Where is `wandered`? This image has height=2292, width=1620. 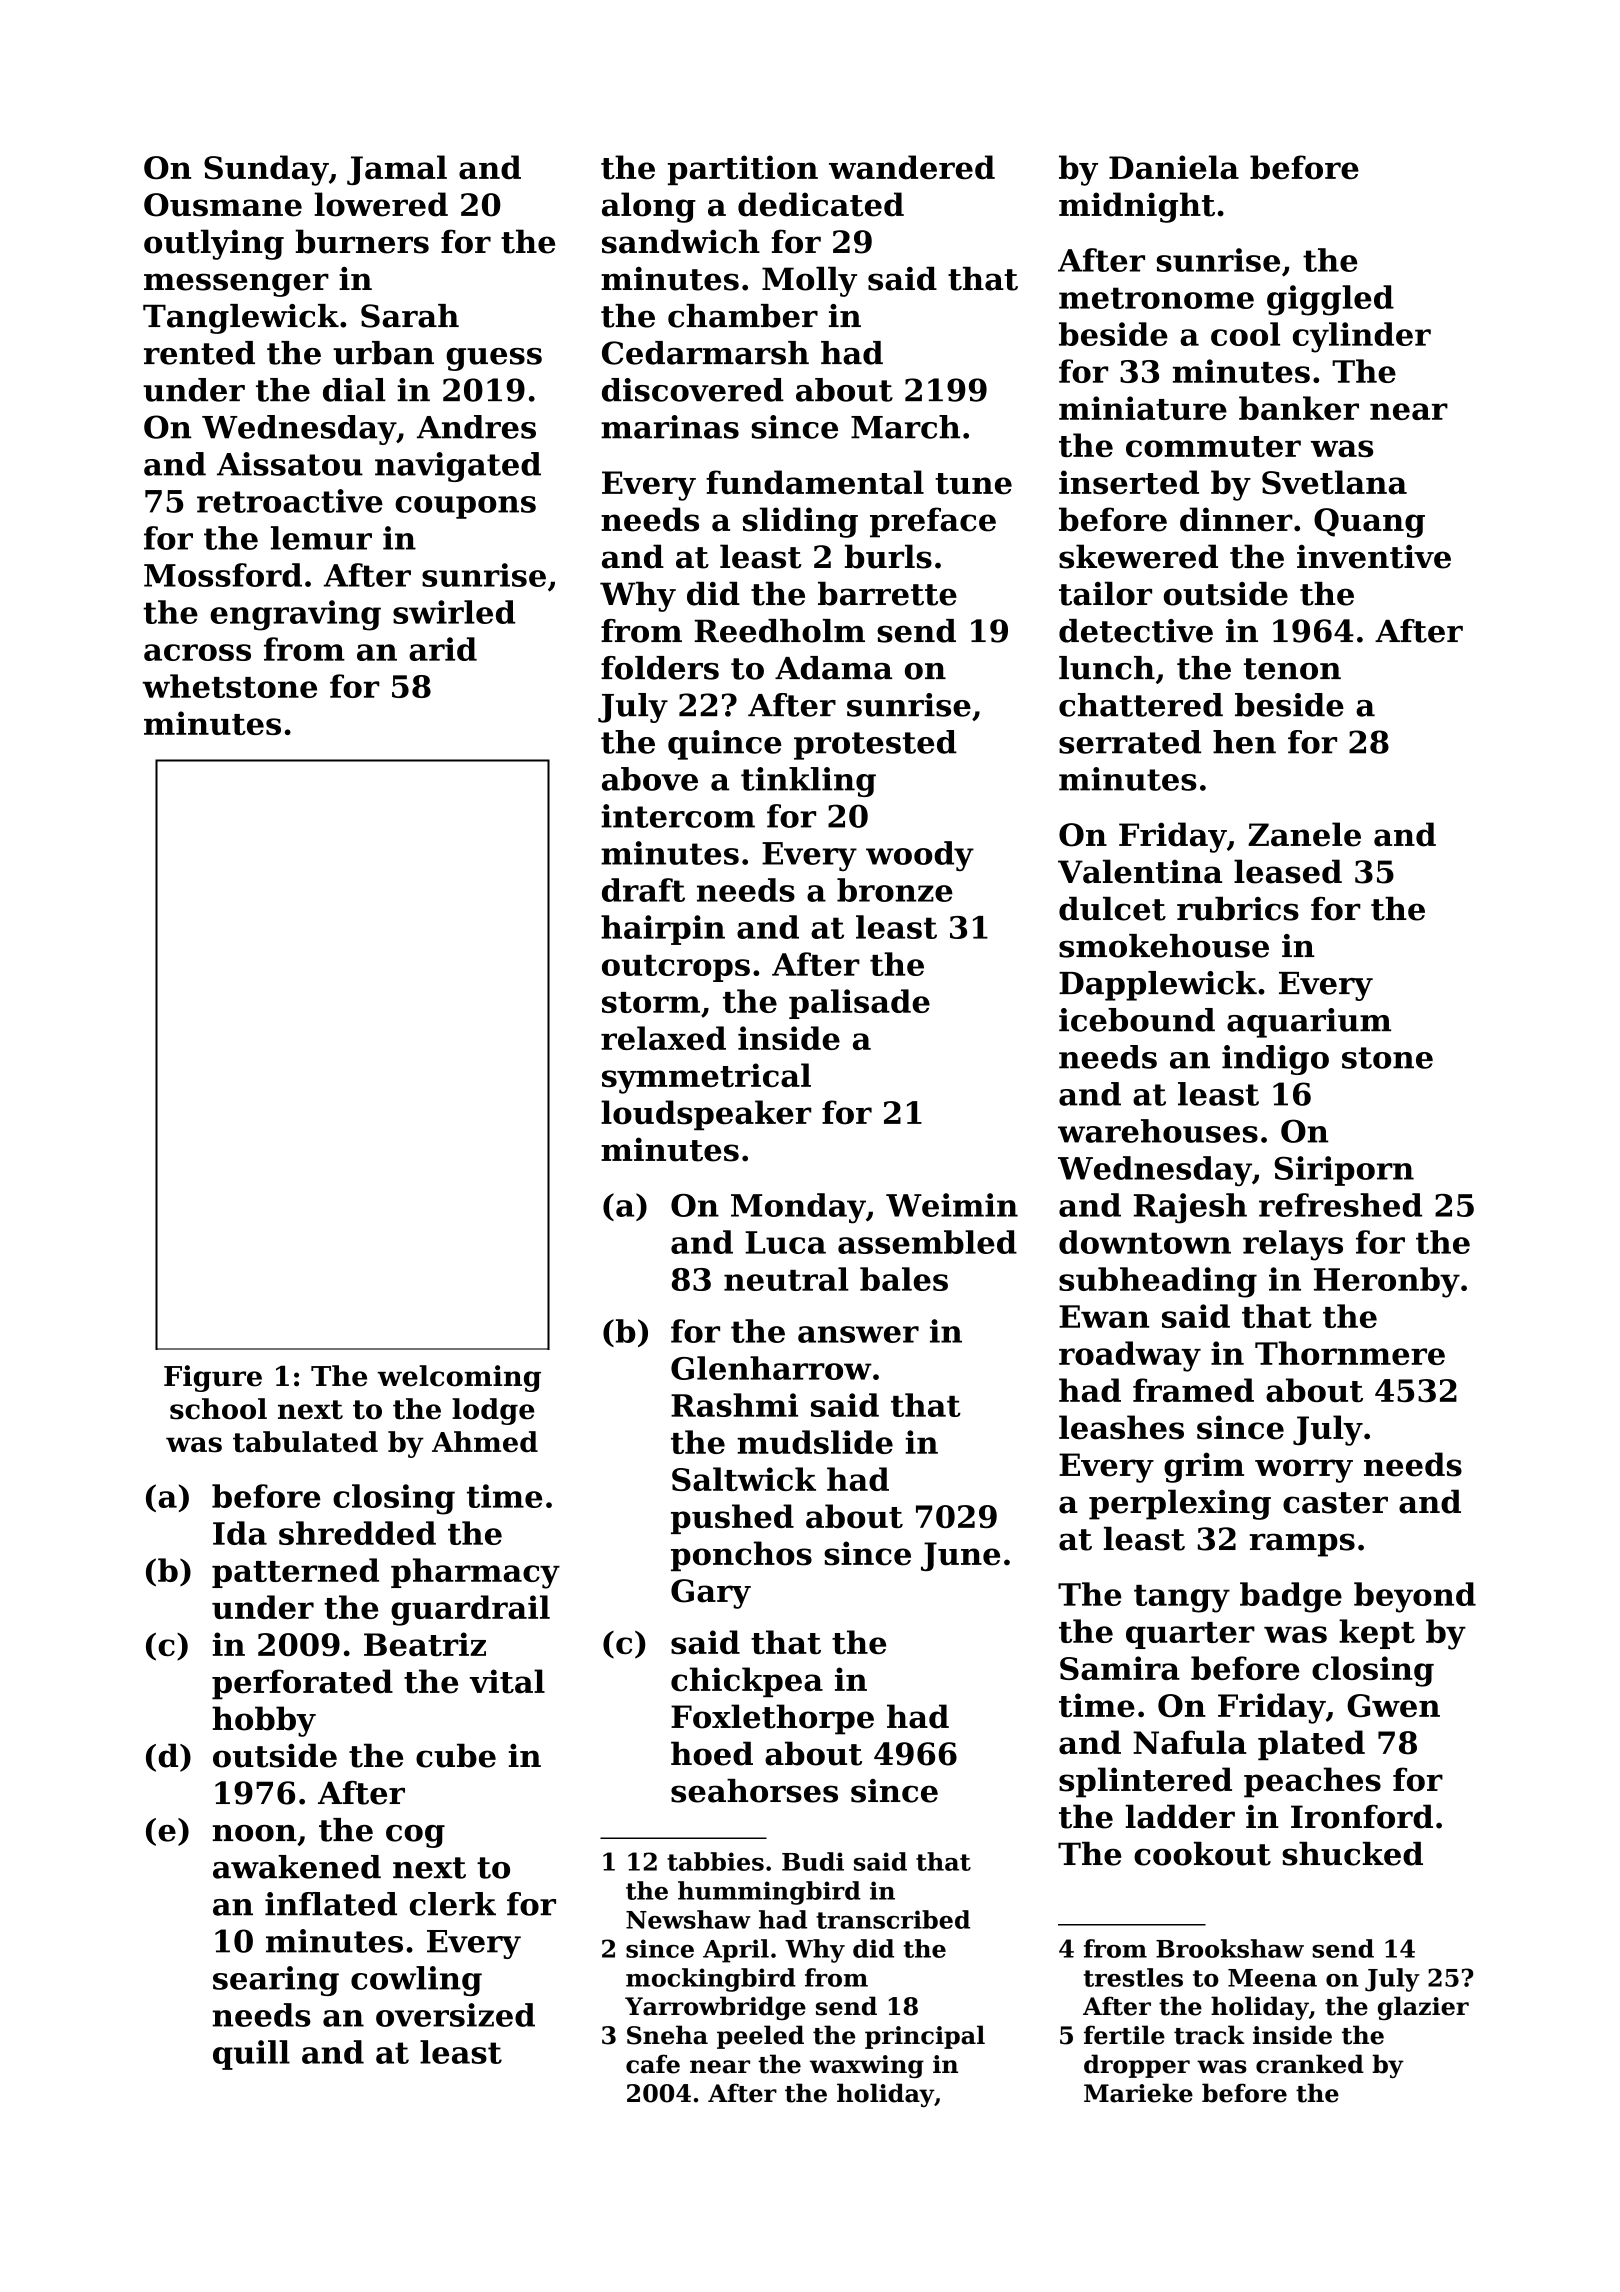 wandered is located at coordinates (912, 167).
